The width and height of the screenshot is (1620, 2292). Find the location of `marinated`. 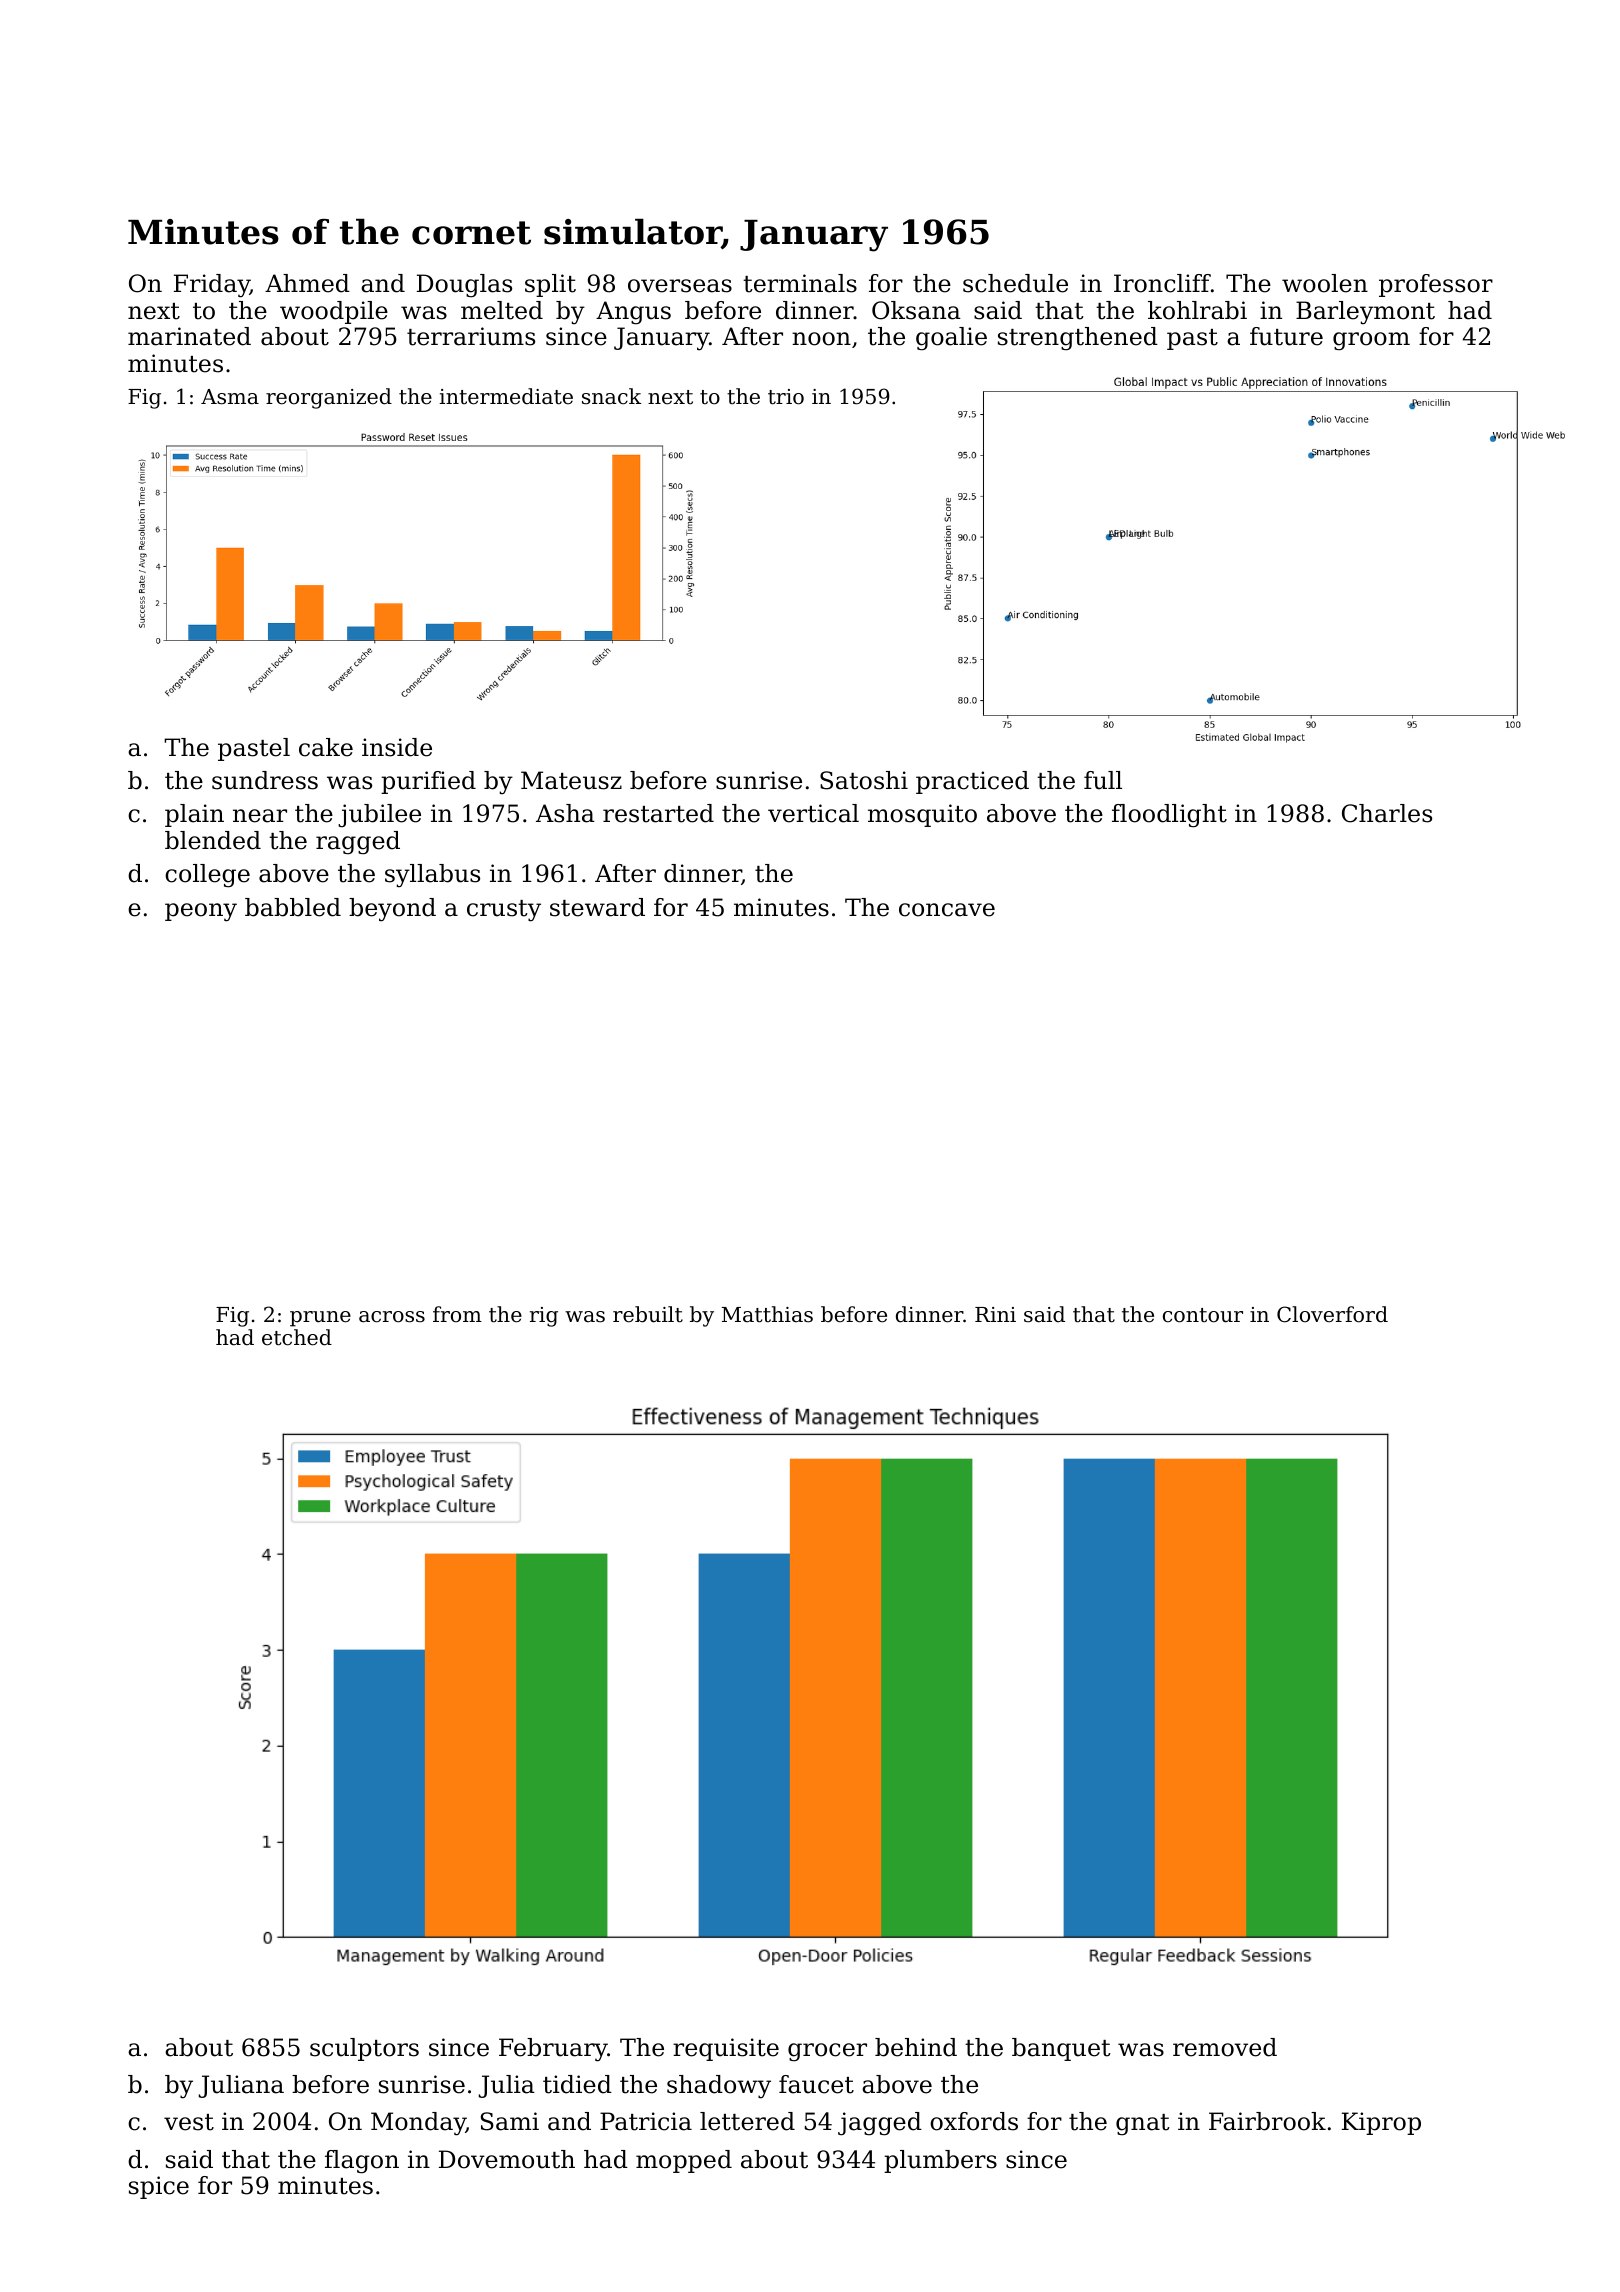

marinated is located at coordinates (189, 336).
